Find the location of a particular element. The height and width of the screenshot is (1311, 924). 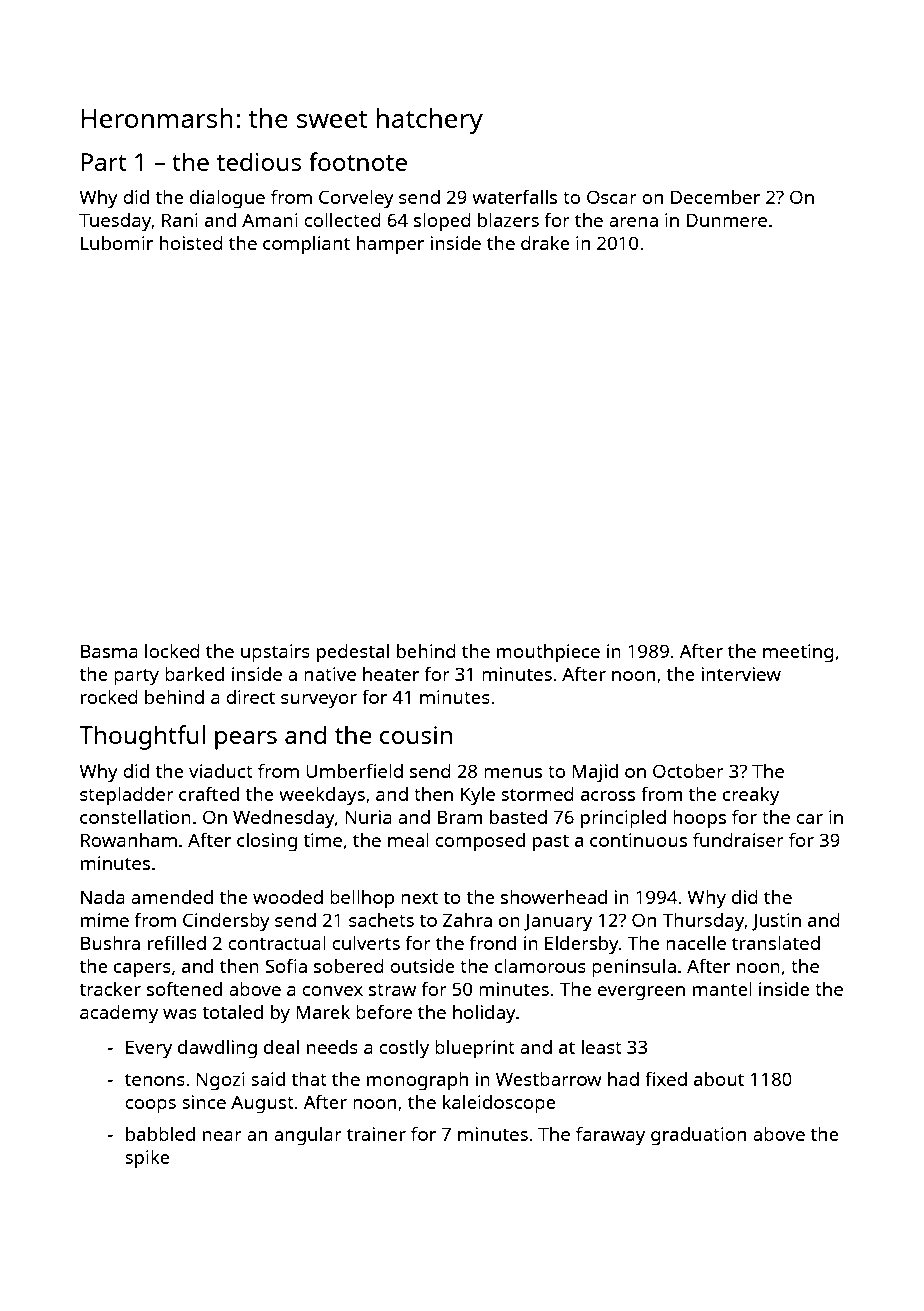

rocked is located at coordinates (109, 697).
